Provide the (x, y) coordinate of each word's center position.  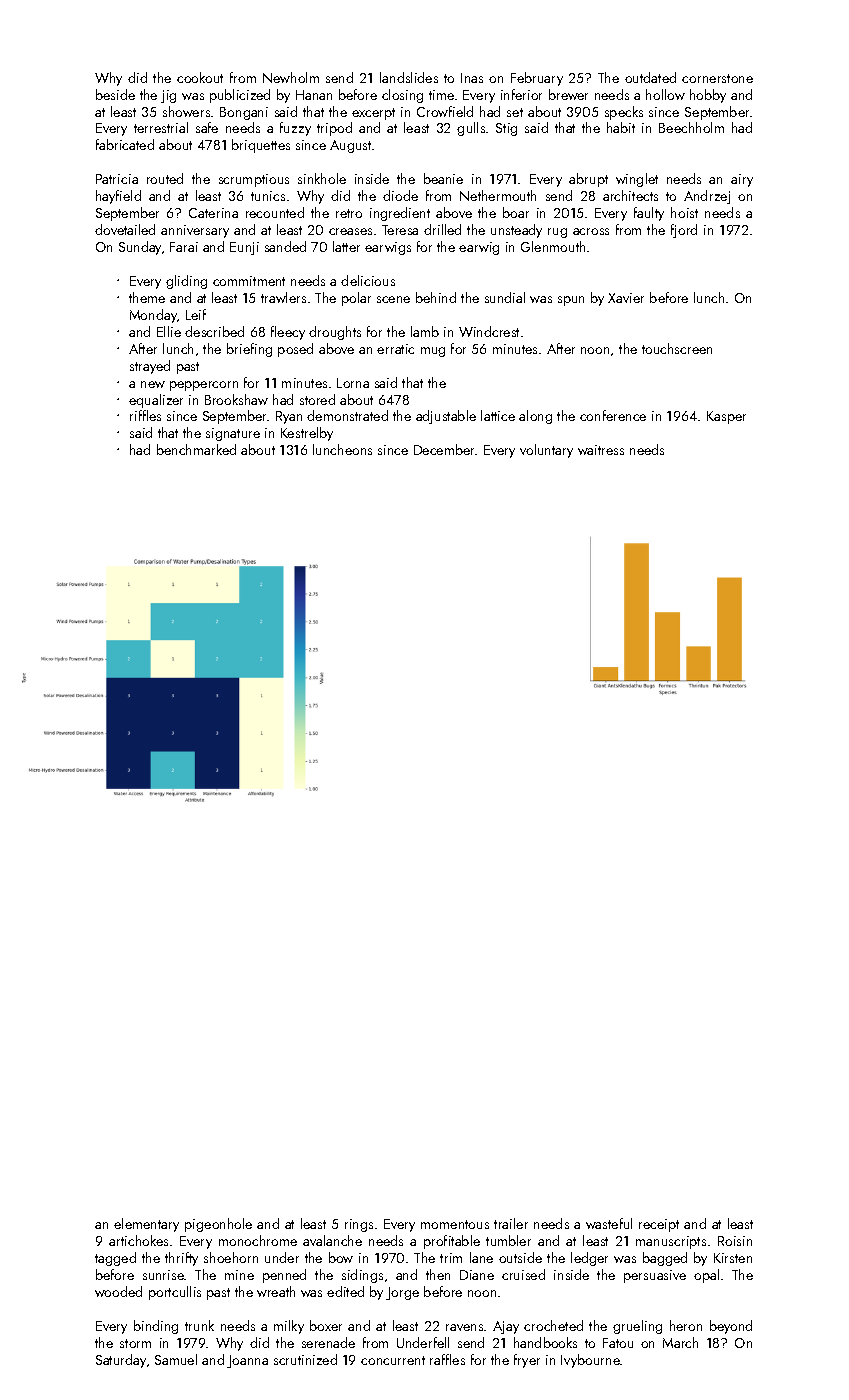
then (438, 1274)
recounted (275, 212)
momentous (455, 1224)
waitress (601, 450)
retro (349, 213)
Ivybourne (590, 1361)
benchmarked (196, 449)
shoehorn (231, 1257)
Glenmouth (553, 246)
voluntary (546, 451)
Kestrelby (307, 434)
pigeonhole (218, 1225)
